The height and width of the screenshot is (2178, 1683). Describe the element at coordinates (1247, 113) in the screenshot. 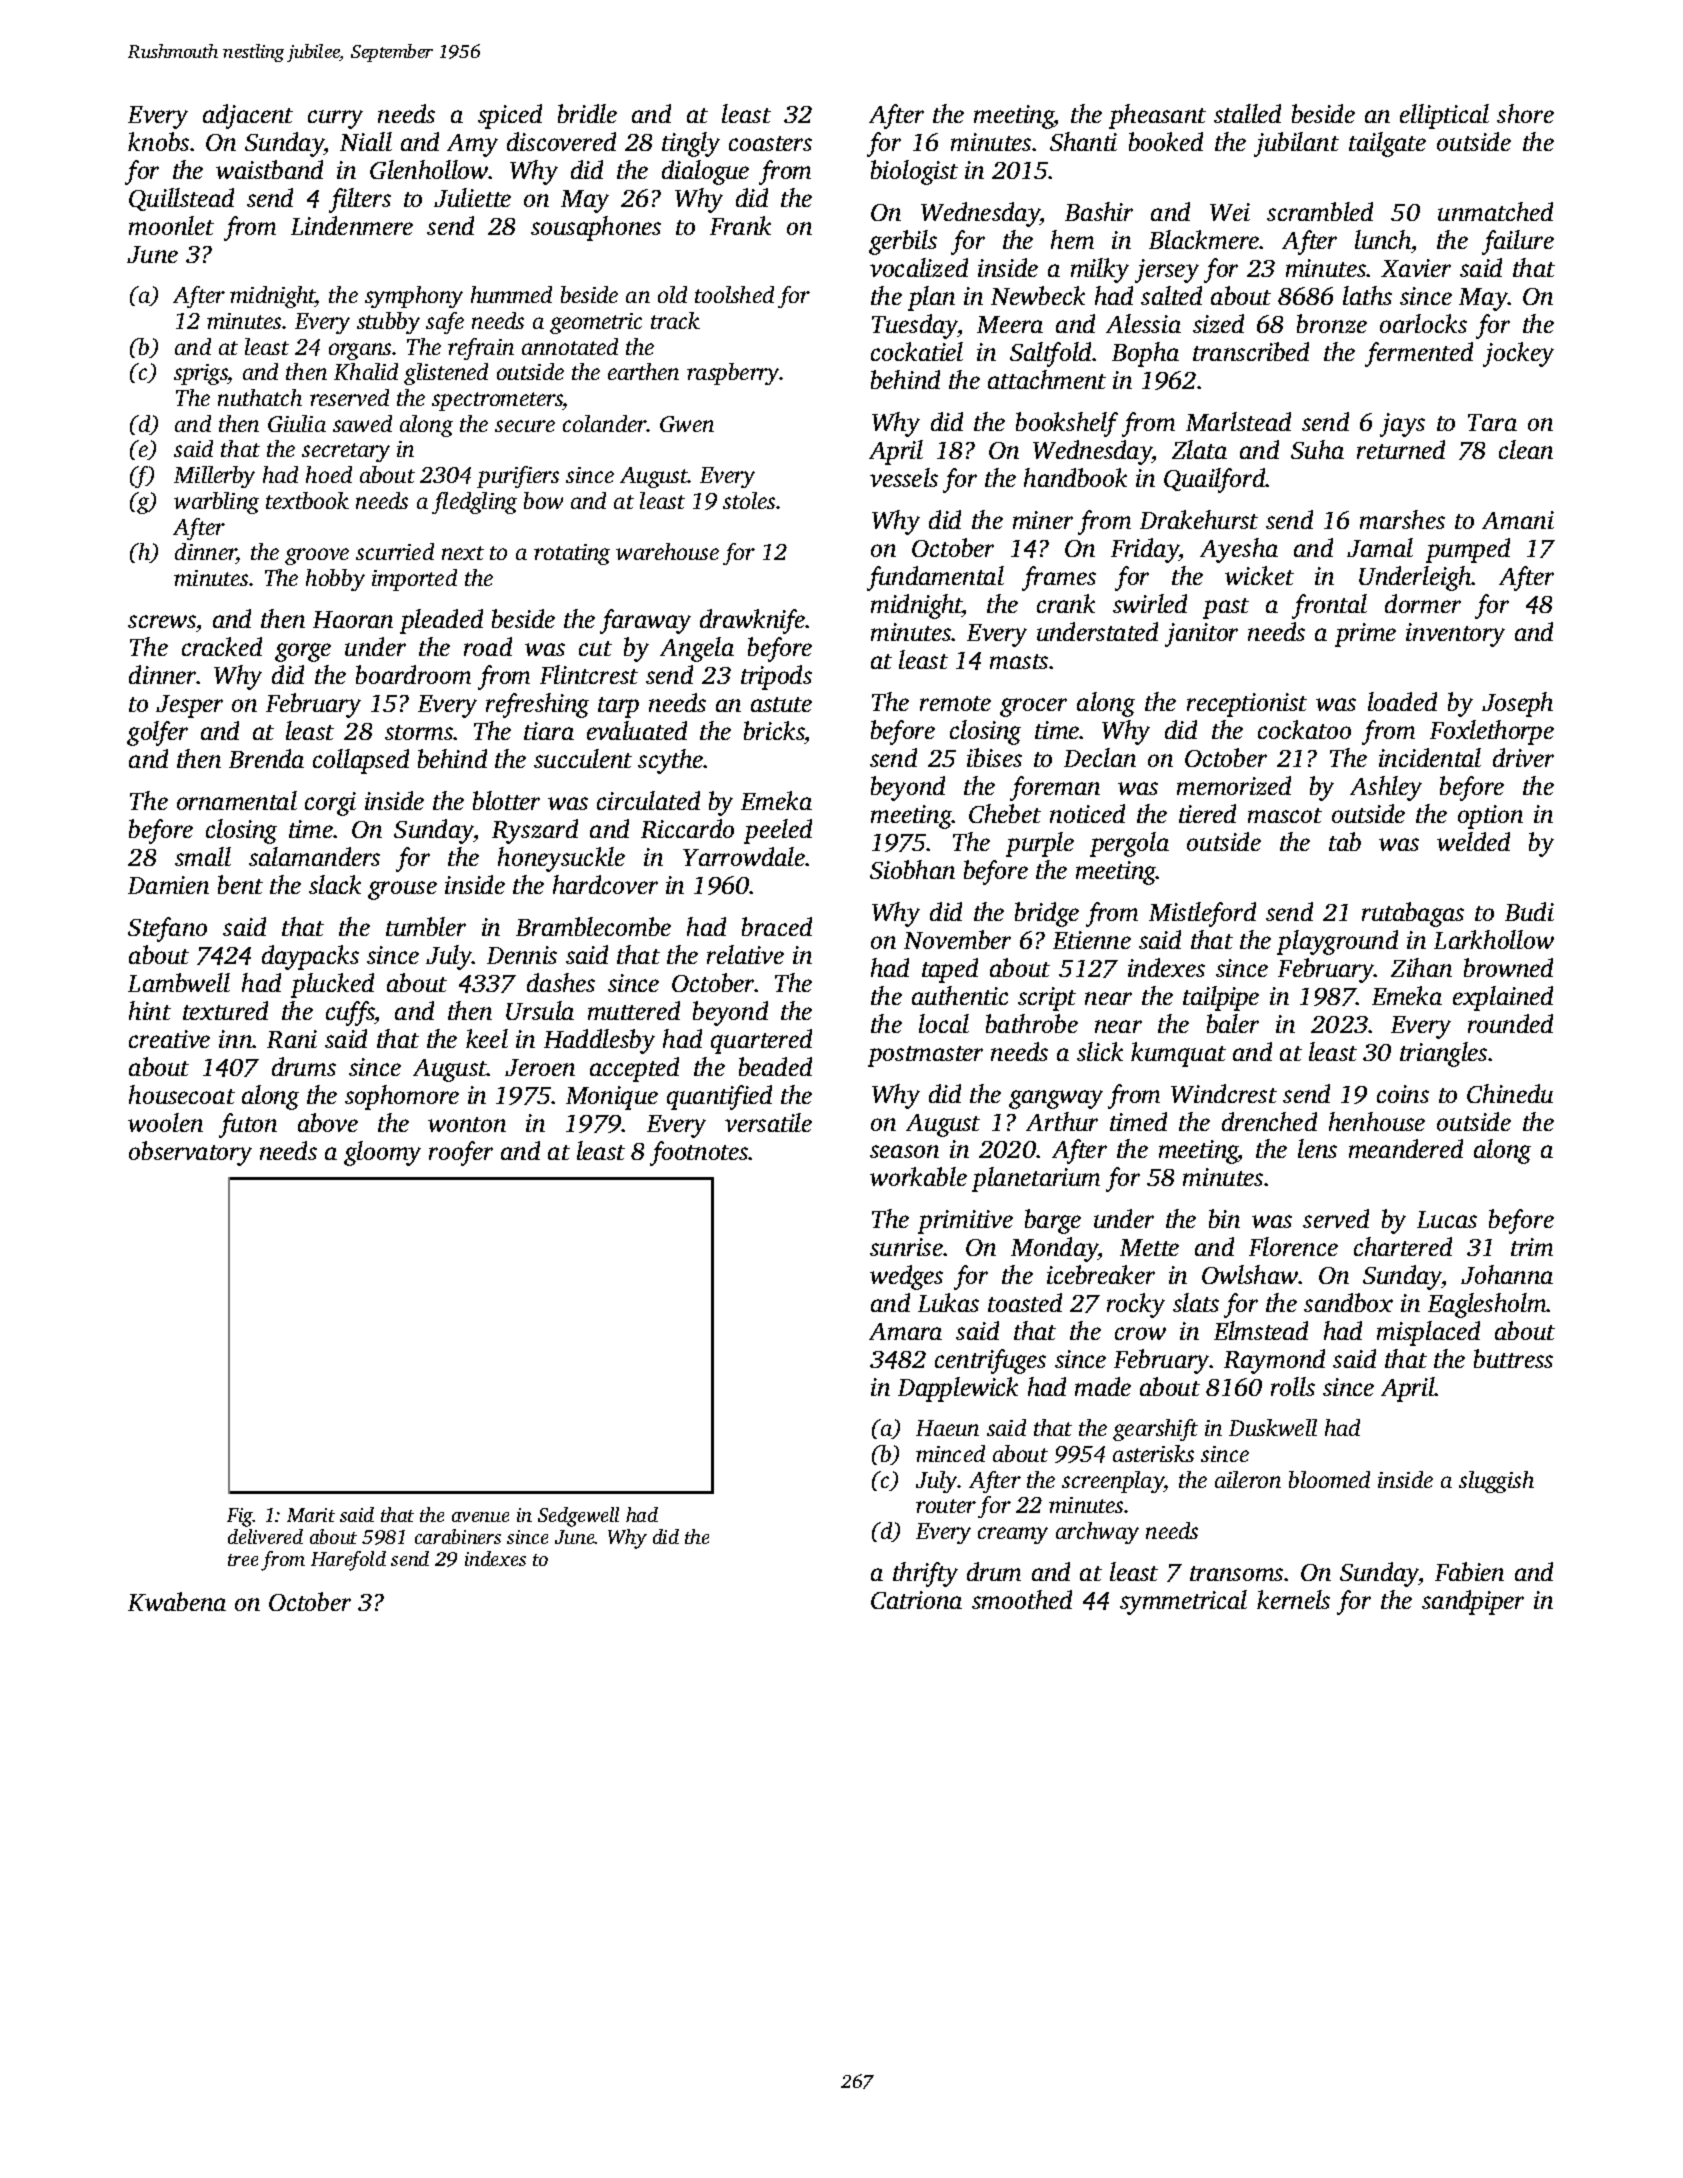

I see `stalled` at that location.
